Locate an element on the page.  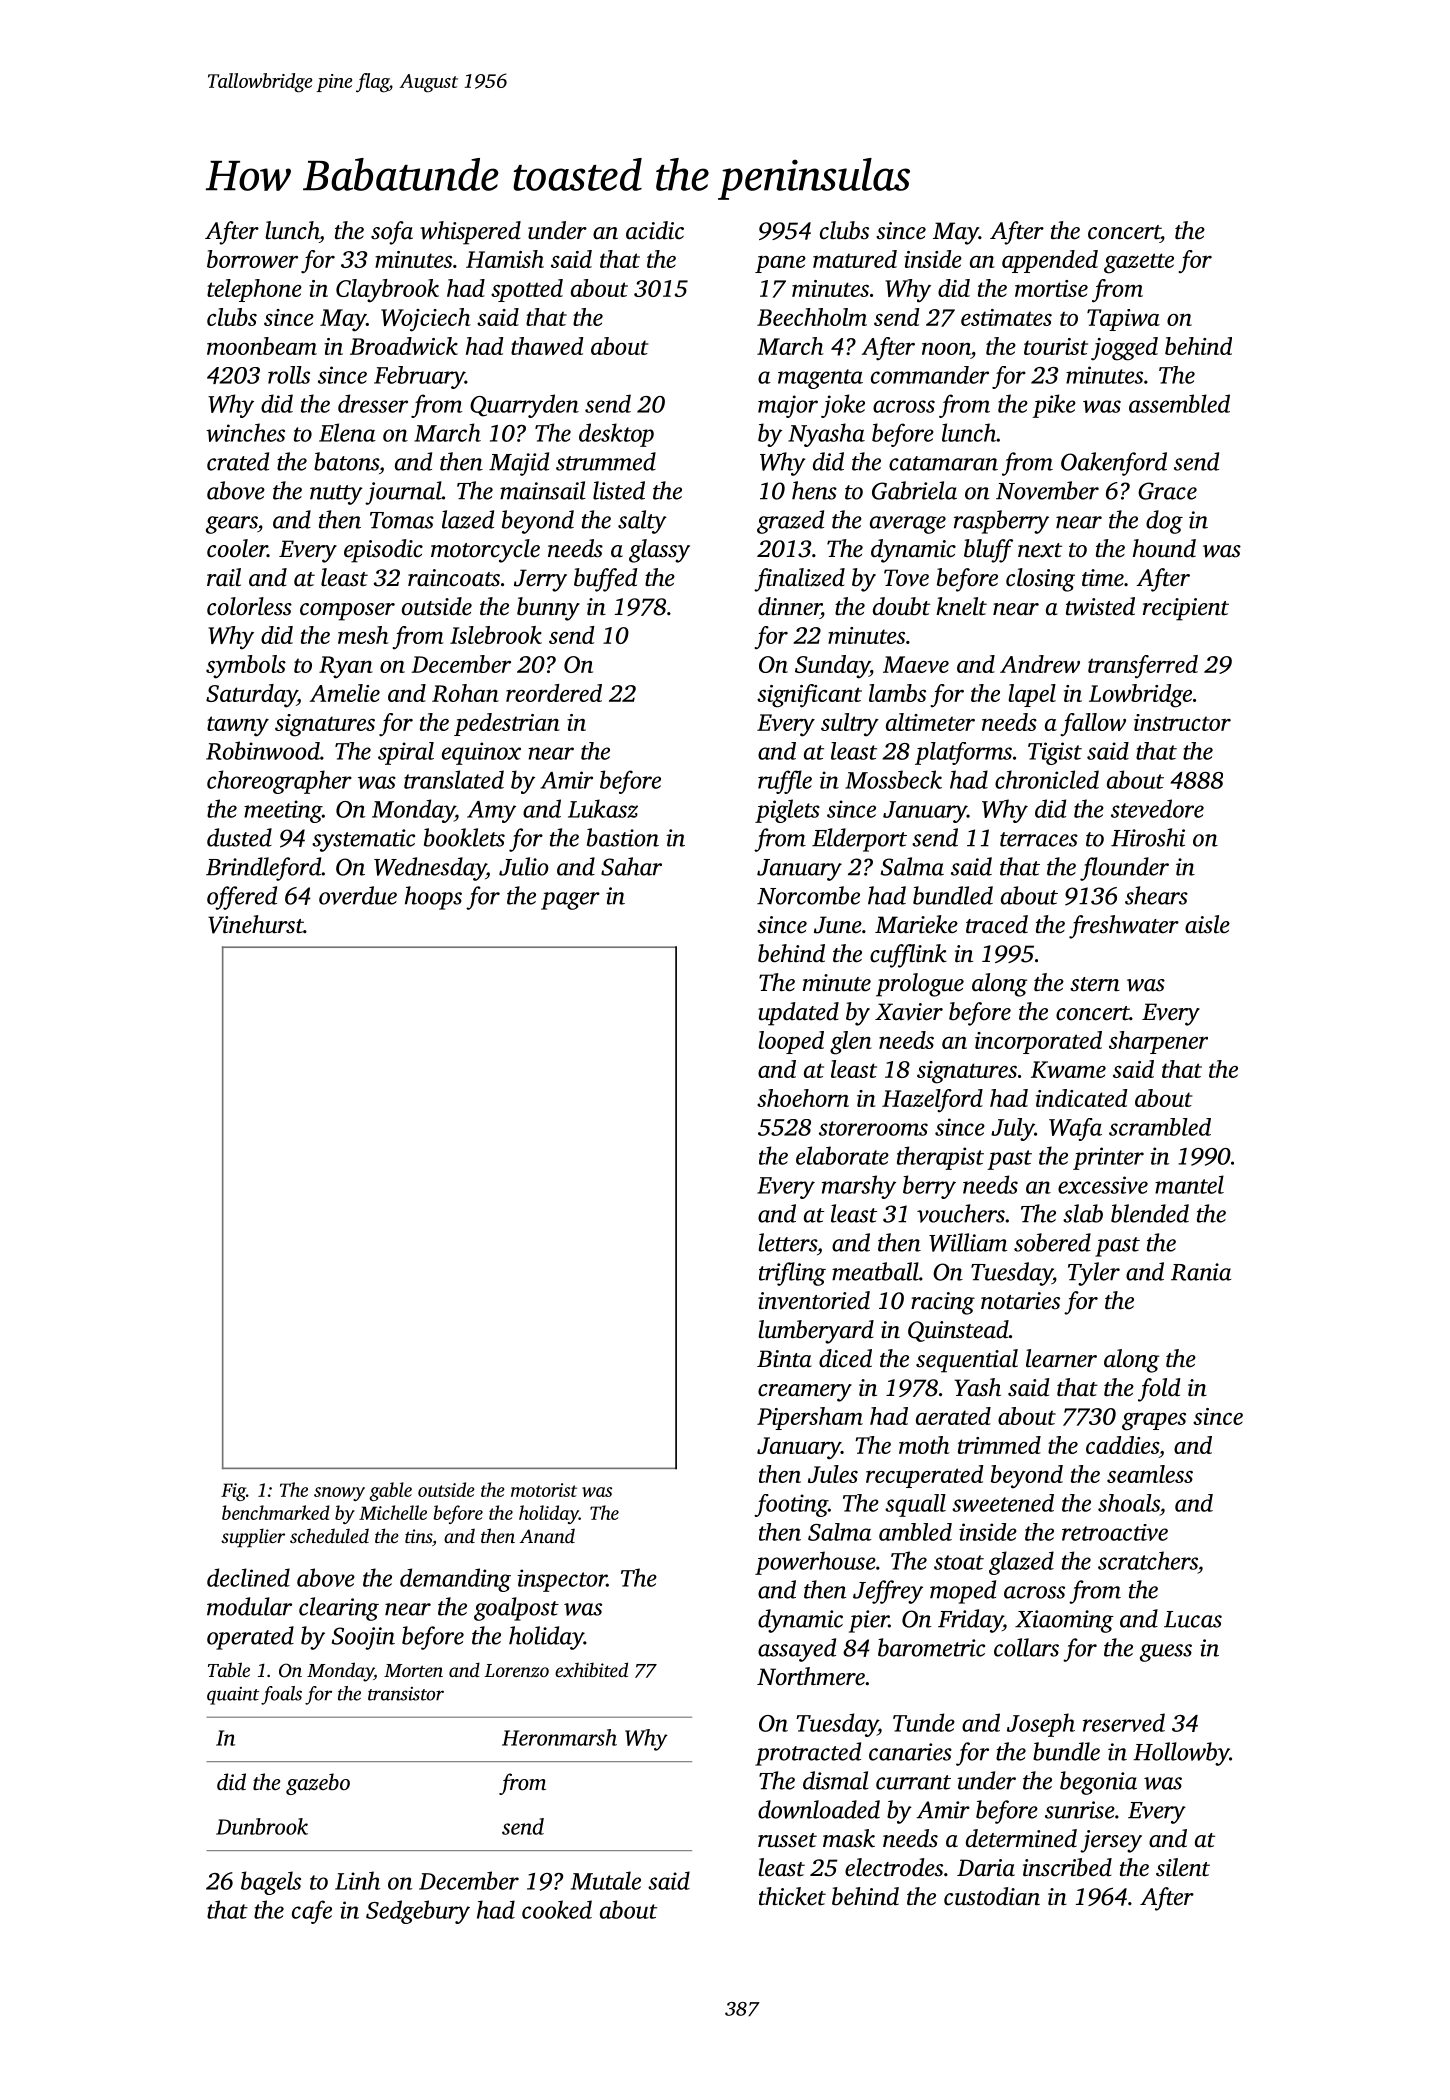
acidic is located at coordinates (655, 230).
